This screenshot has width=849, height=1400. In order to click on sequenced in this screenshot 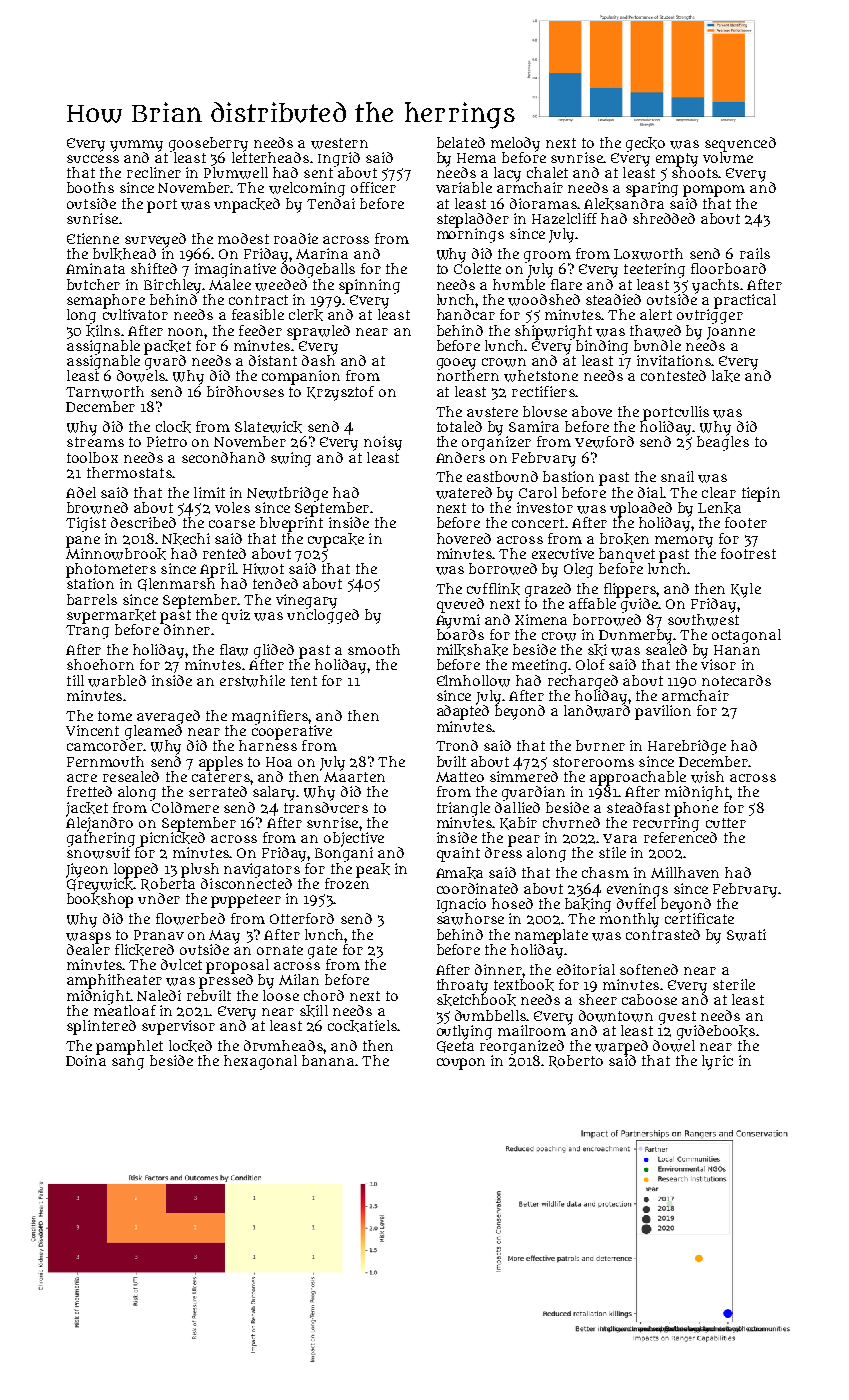, I will do `click(740, 144)`.
